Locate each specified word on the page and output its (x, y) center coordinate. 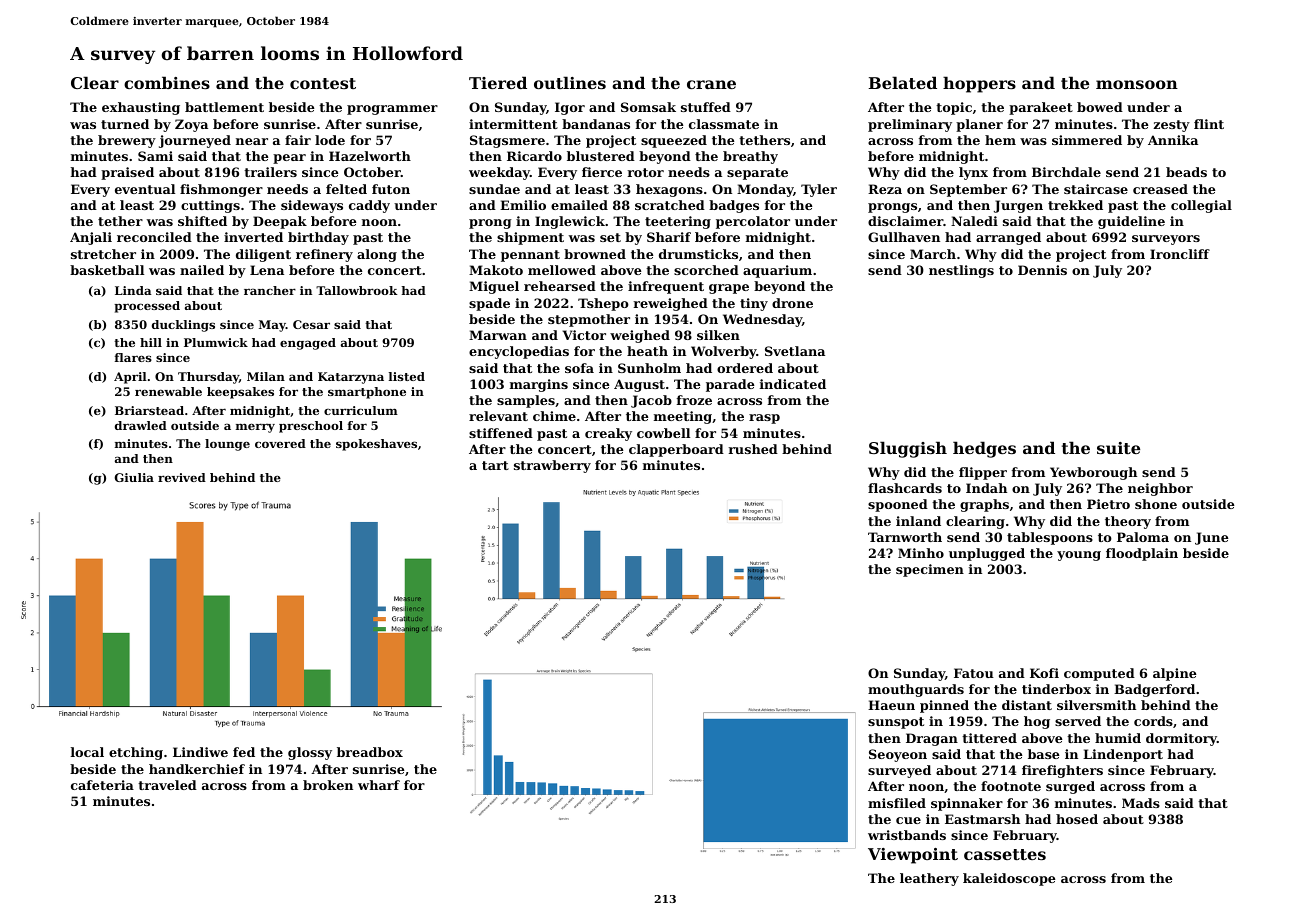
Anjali (91, 238)
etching (136, 753)
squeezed (674, 141)
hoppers (979, 84)
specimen (930, 570)
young (1079, 556)
